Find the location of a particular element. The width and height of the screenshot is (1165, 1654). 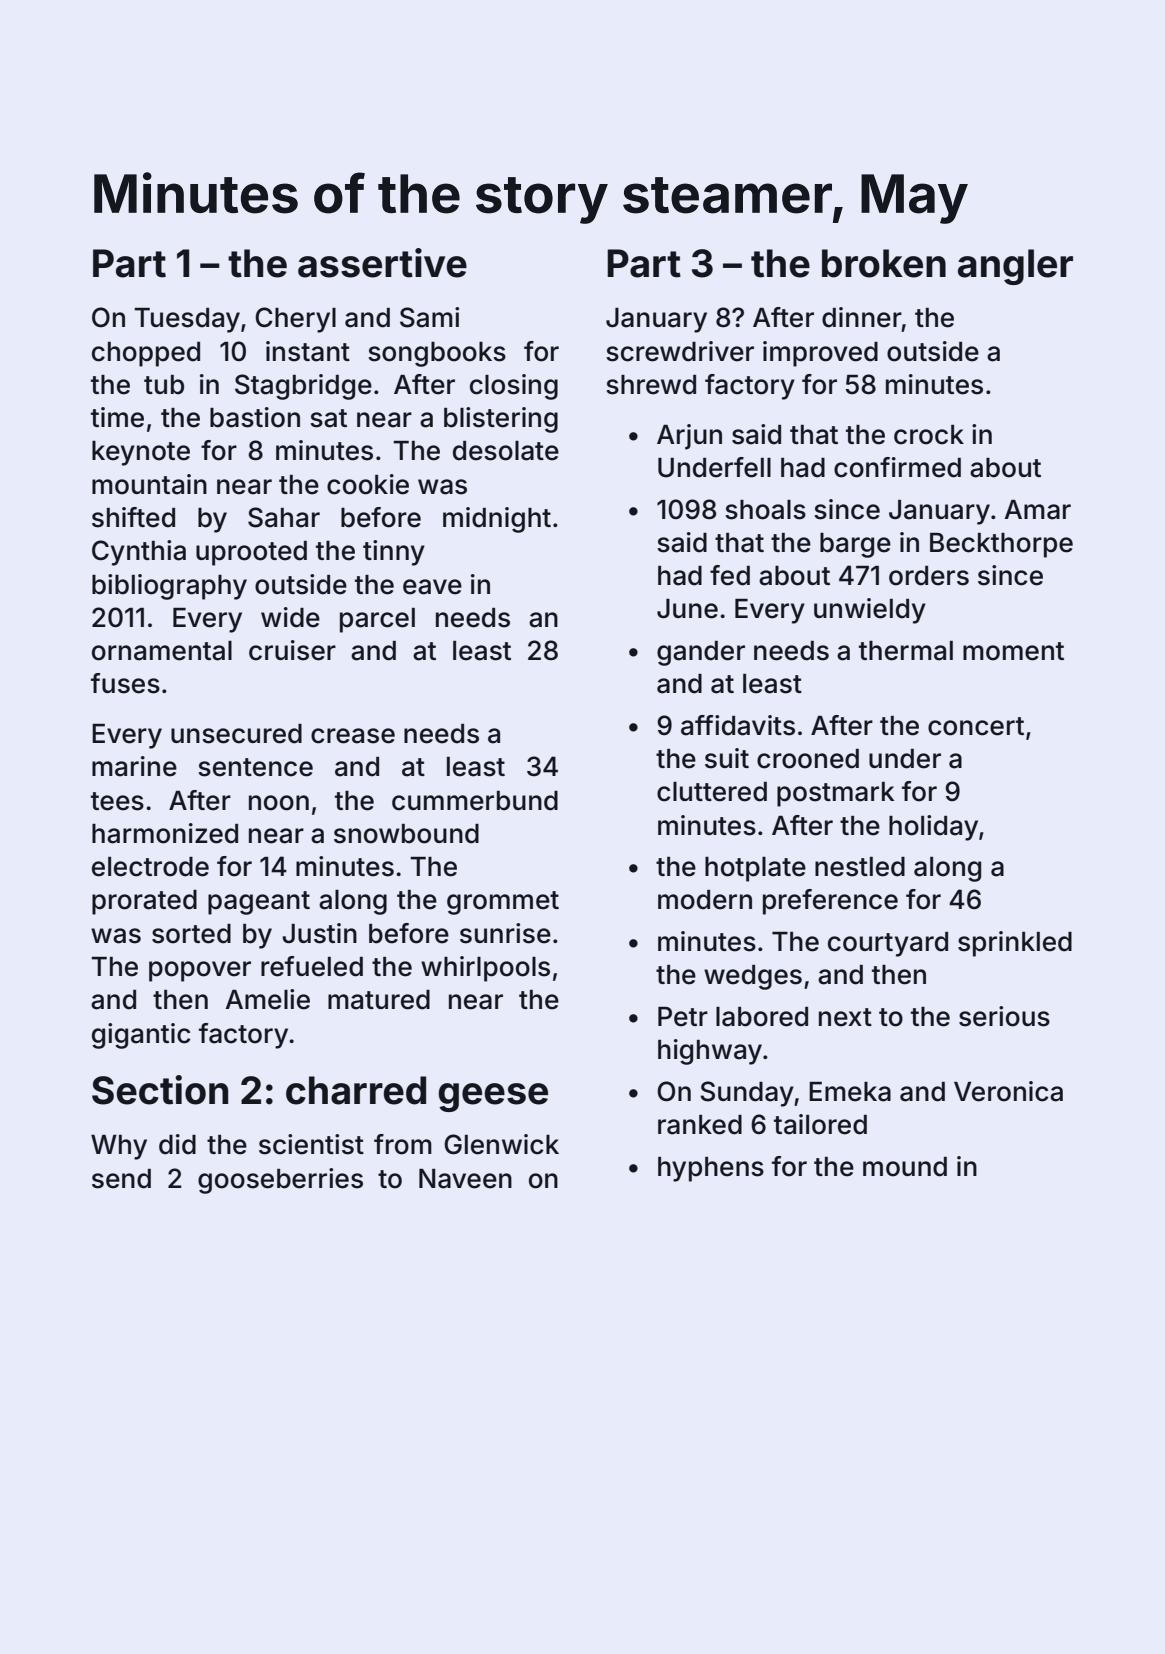

June is located at coordinates (687, 609).
